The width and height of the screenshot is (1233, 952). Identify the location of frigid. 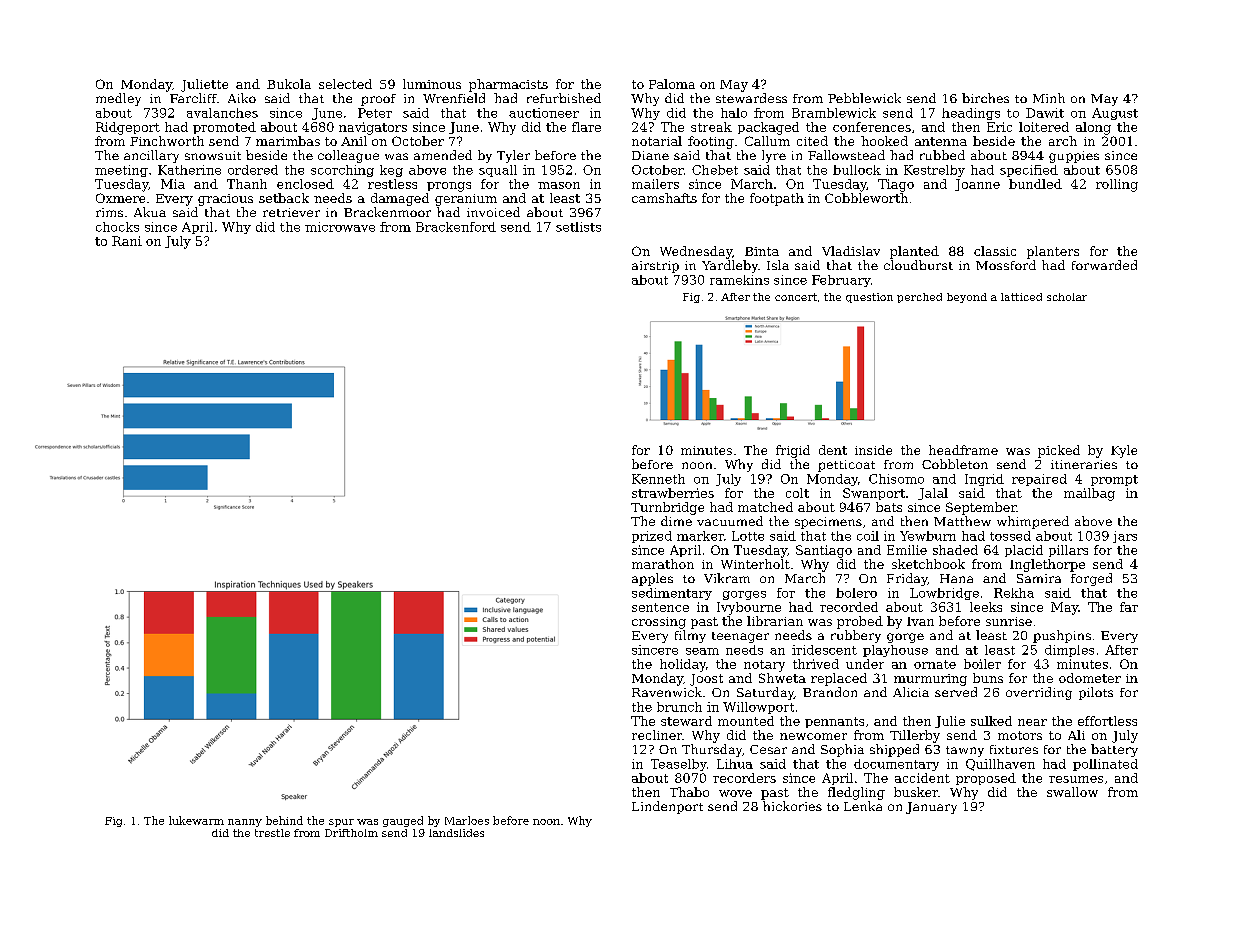
(793, 451).
